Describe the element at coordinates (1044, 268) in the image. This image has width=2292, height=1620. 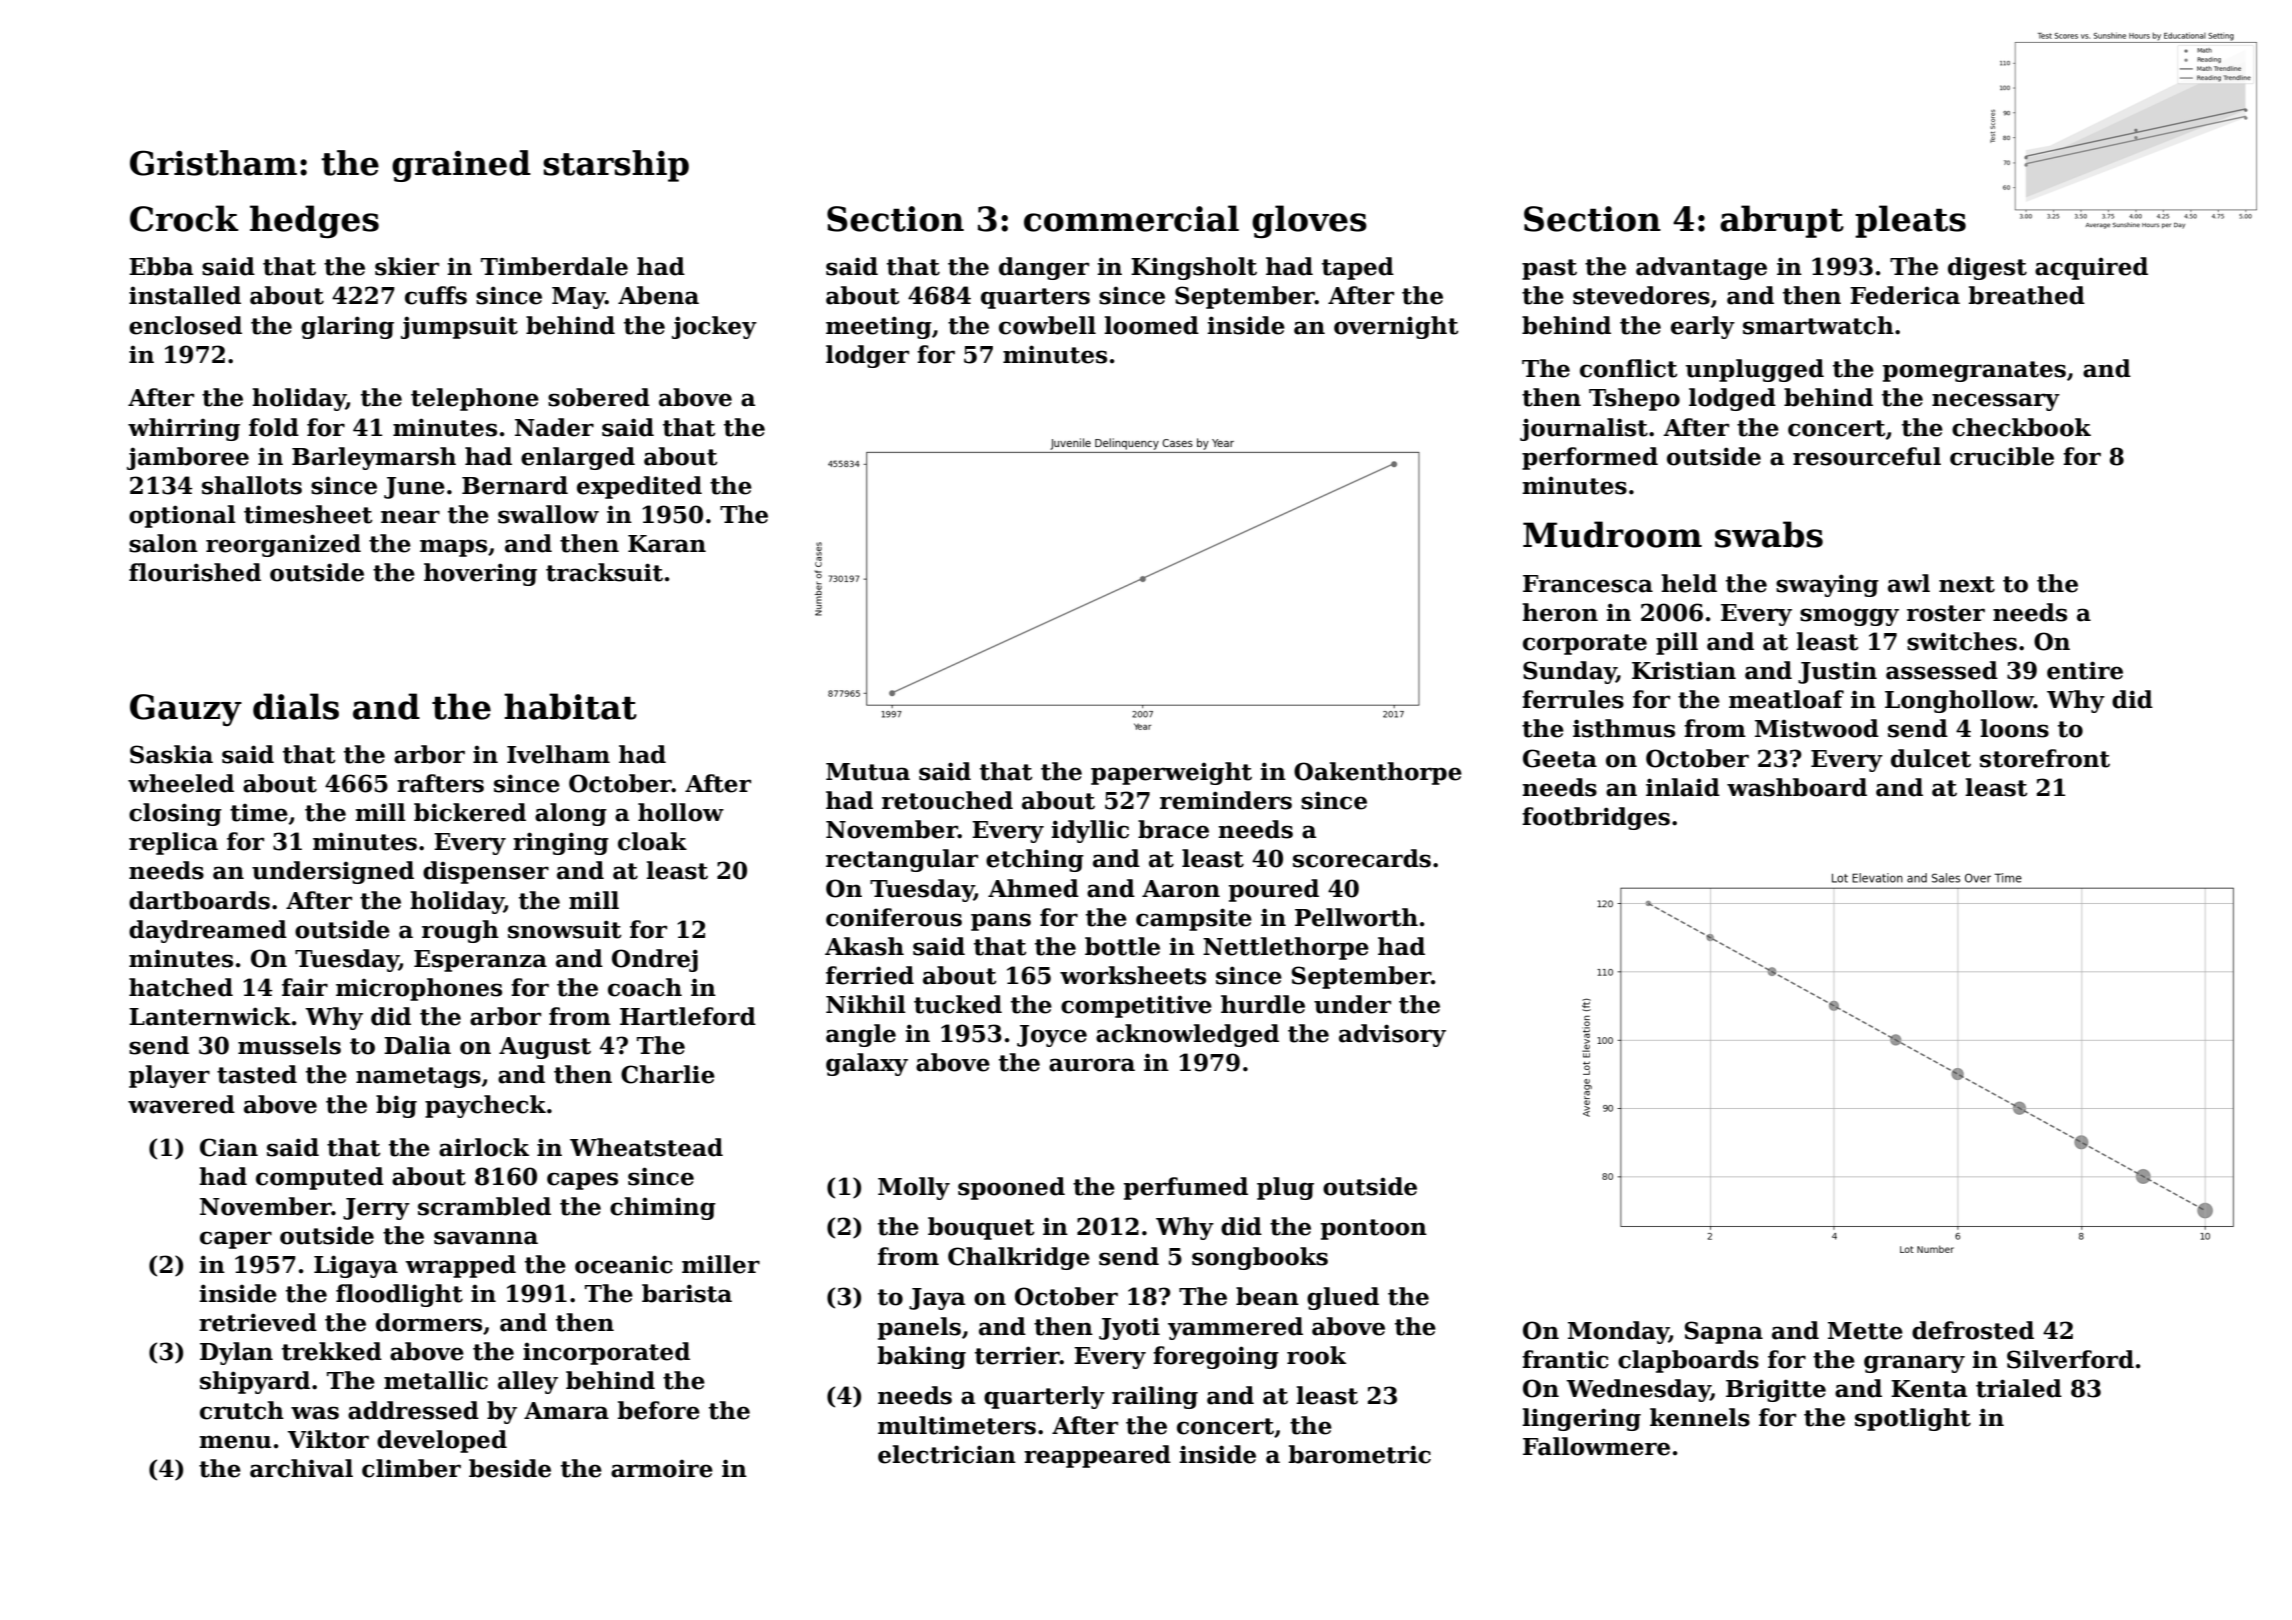
I see `danger` at that location.
